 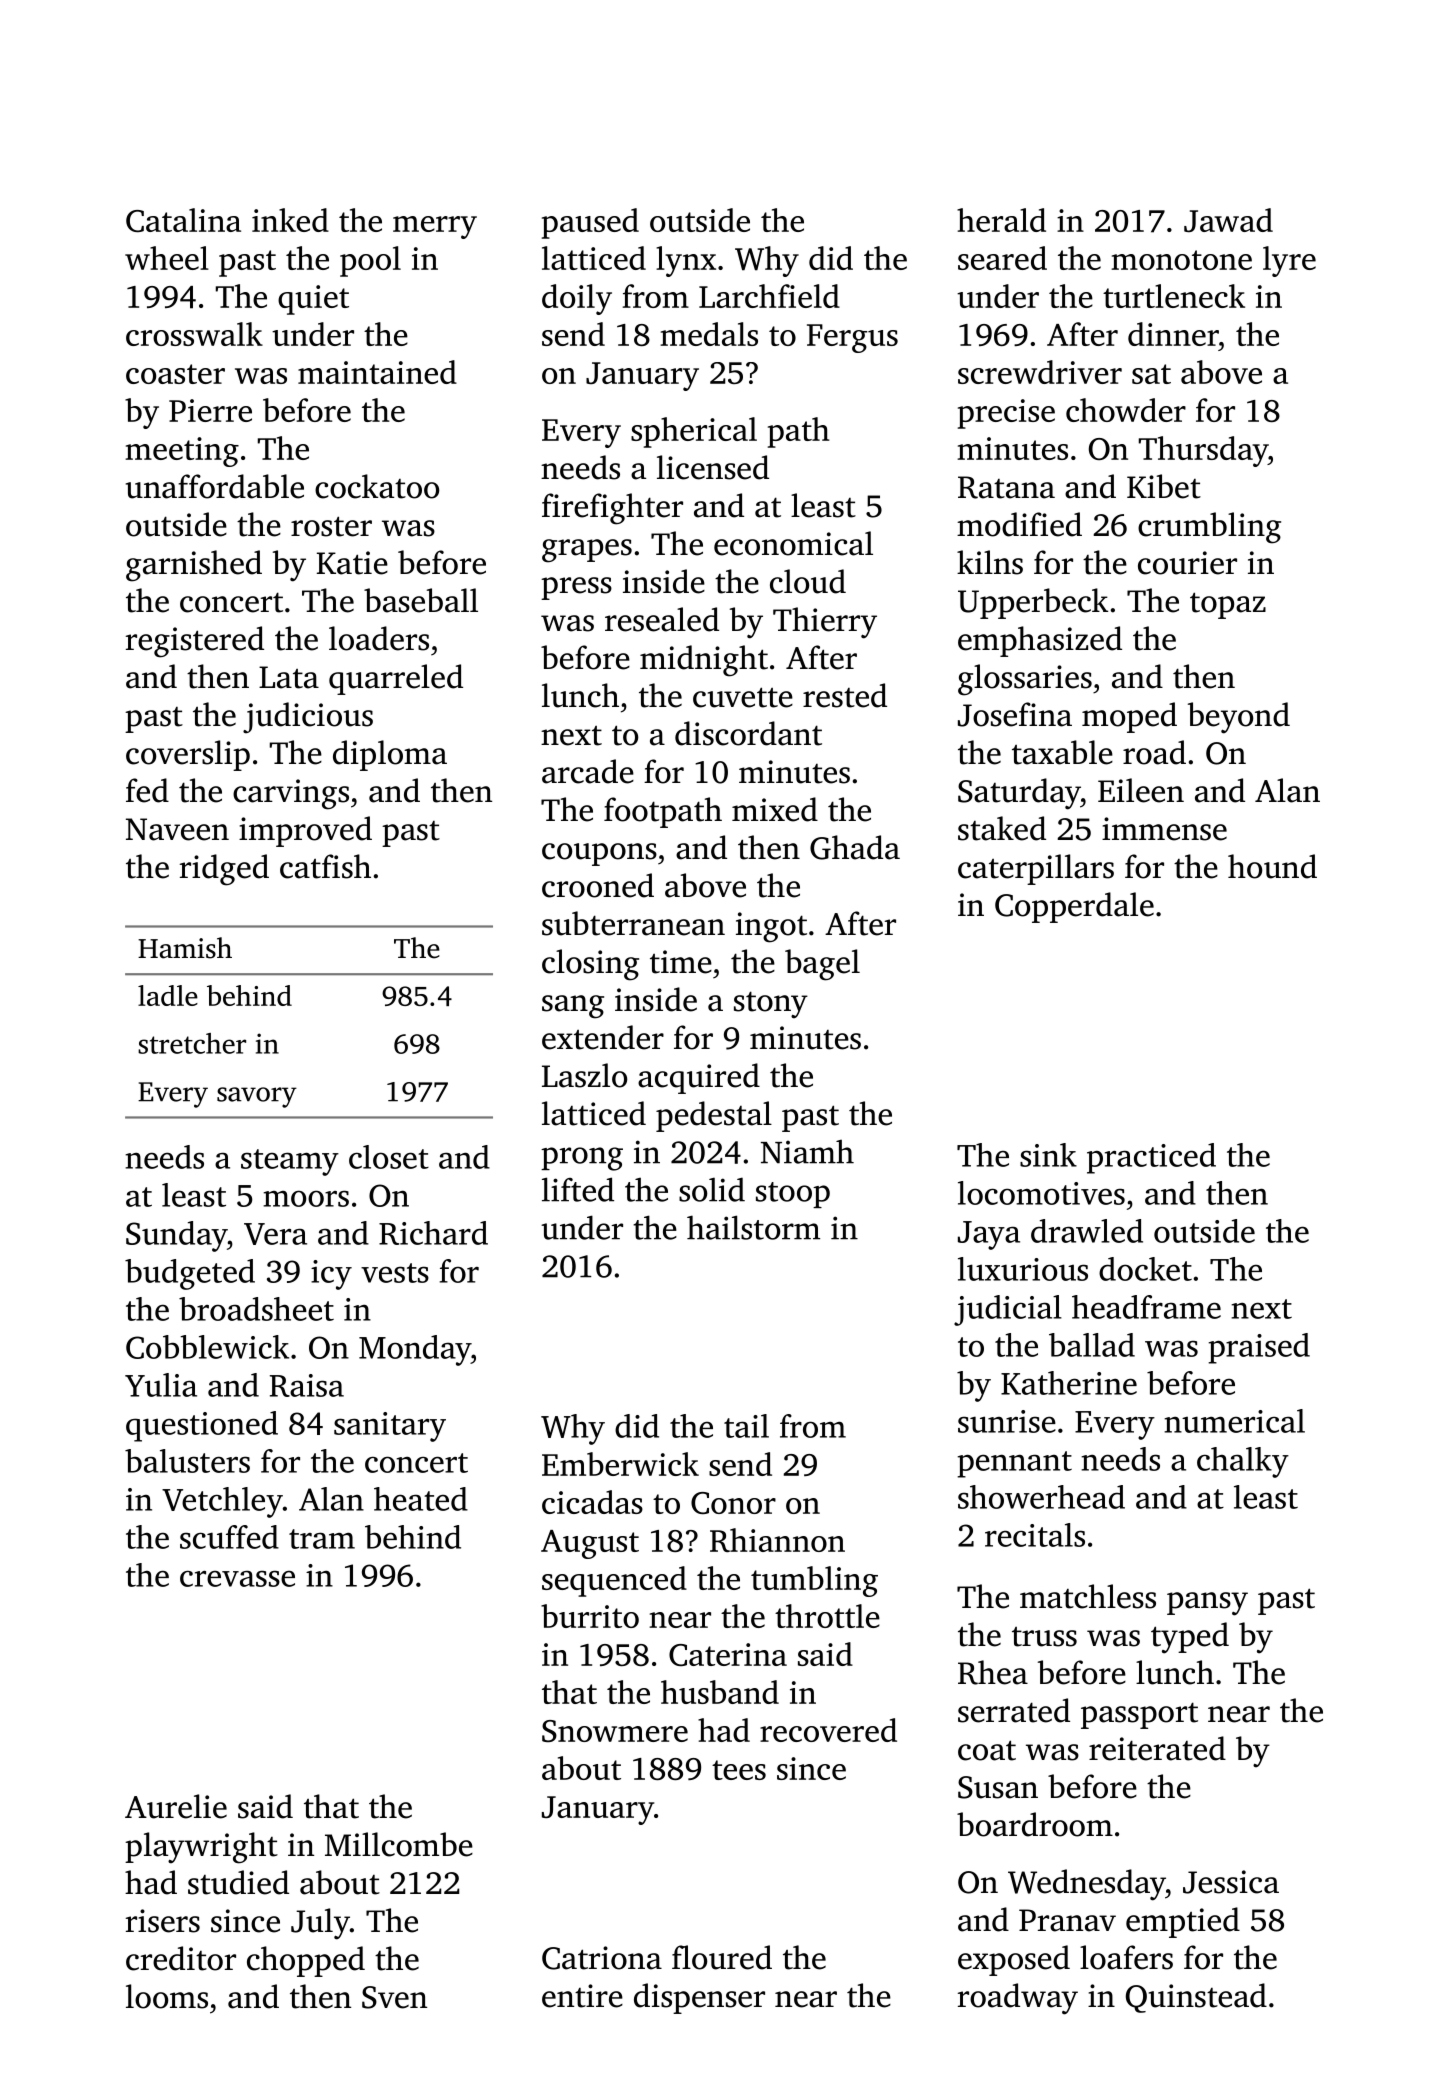 I want to click on floured, so click(x=722, y=1957).
